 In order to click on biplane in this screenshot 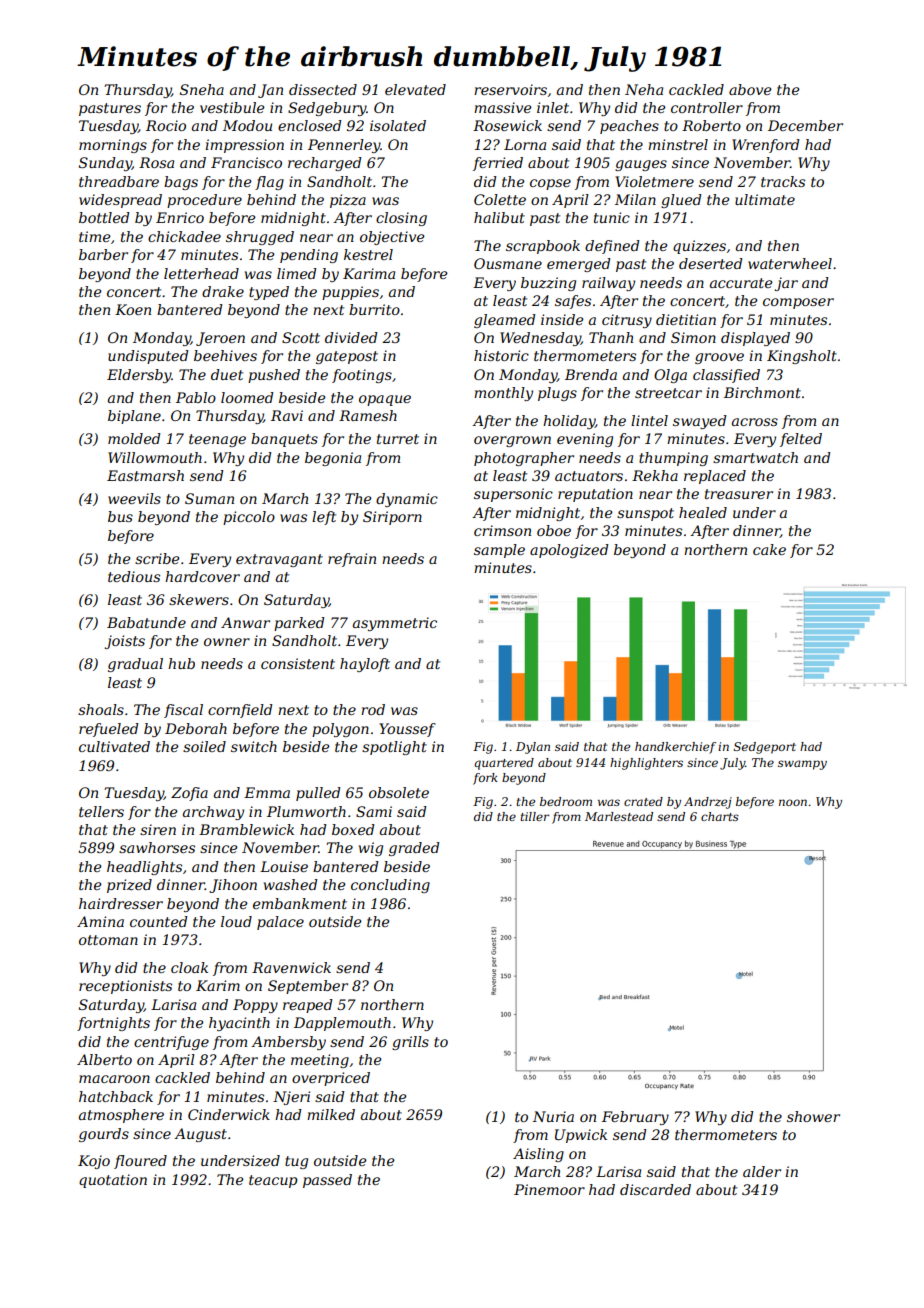, I will do `click(134, 417)`.
